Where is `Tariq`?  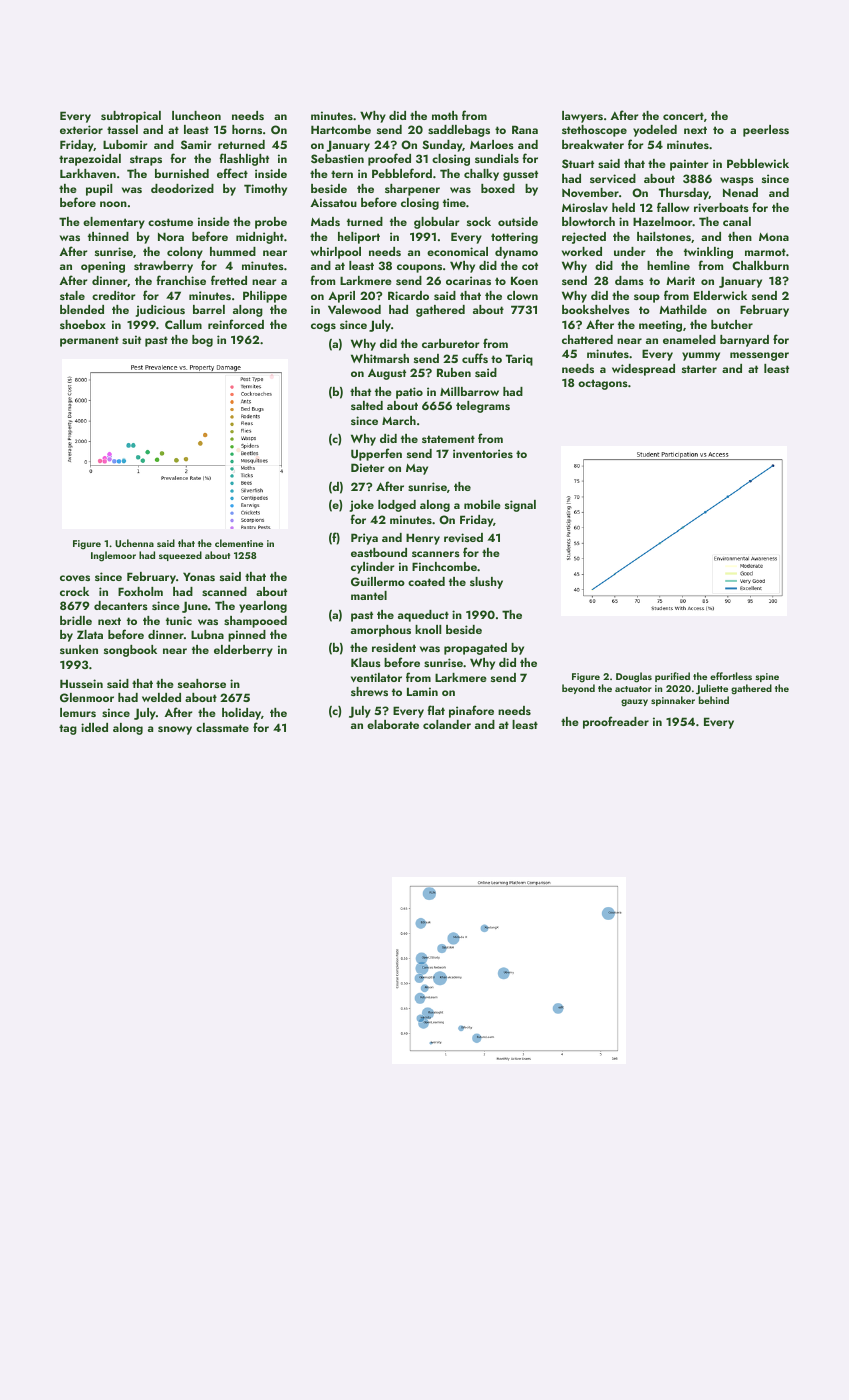
Tariq is located at coordinates (519, 360).
